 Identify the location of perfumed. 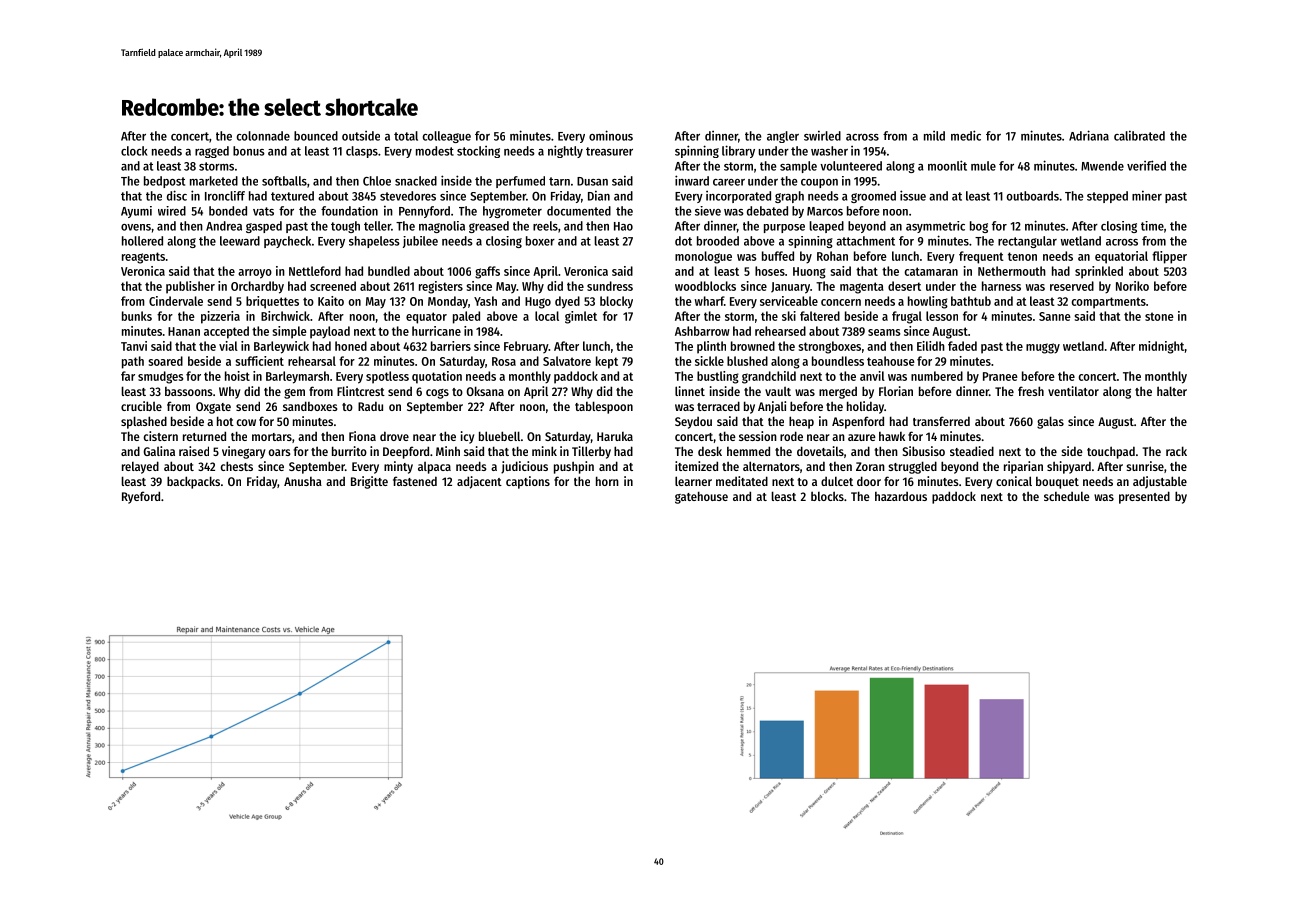
(520, 182).
